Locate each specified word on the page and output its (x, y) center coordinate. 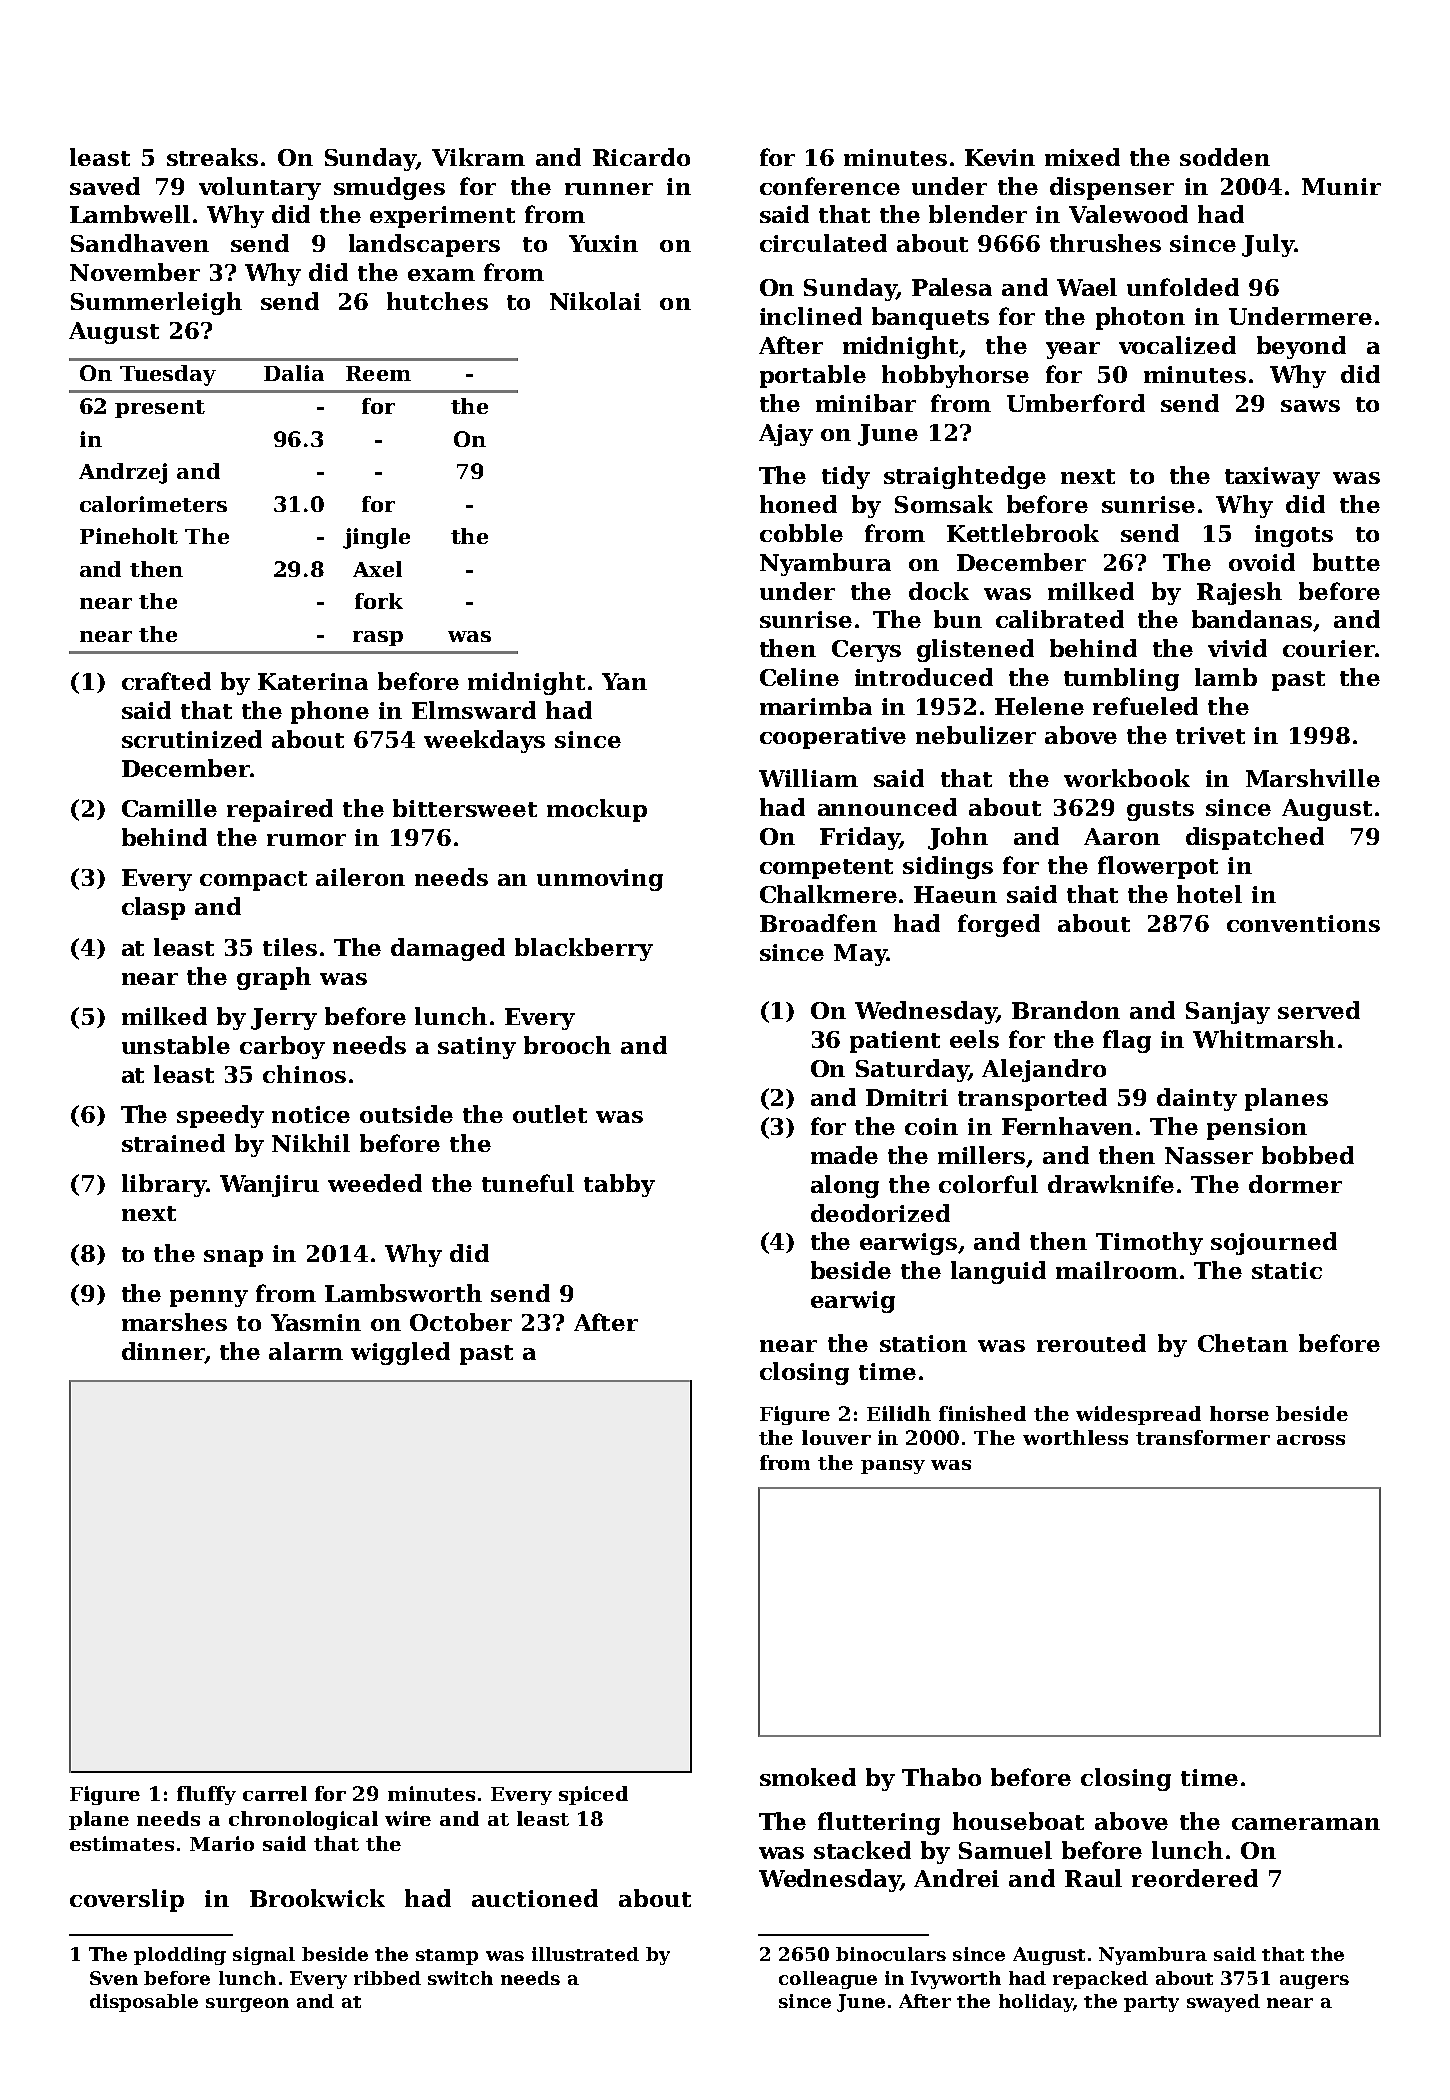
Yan (624, 681)
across (1311, 1440)
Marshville (1313, 778)
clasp (153, 908)
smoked (808, 1777)
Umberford (1076, 403)
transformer (1203, 1437)
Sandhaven (140, 243)
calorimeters (153, 504)
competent (826, 869)
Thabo (941, 1777)
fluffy (206, 1795)
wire (408, 1818)
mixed (1082, 157)
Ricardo (641, 157)
